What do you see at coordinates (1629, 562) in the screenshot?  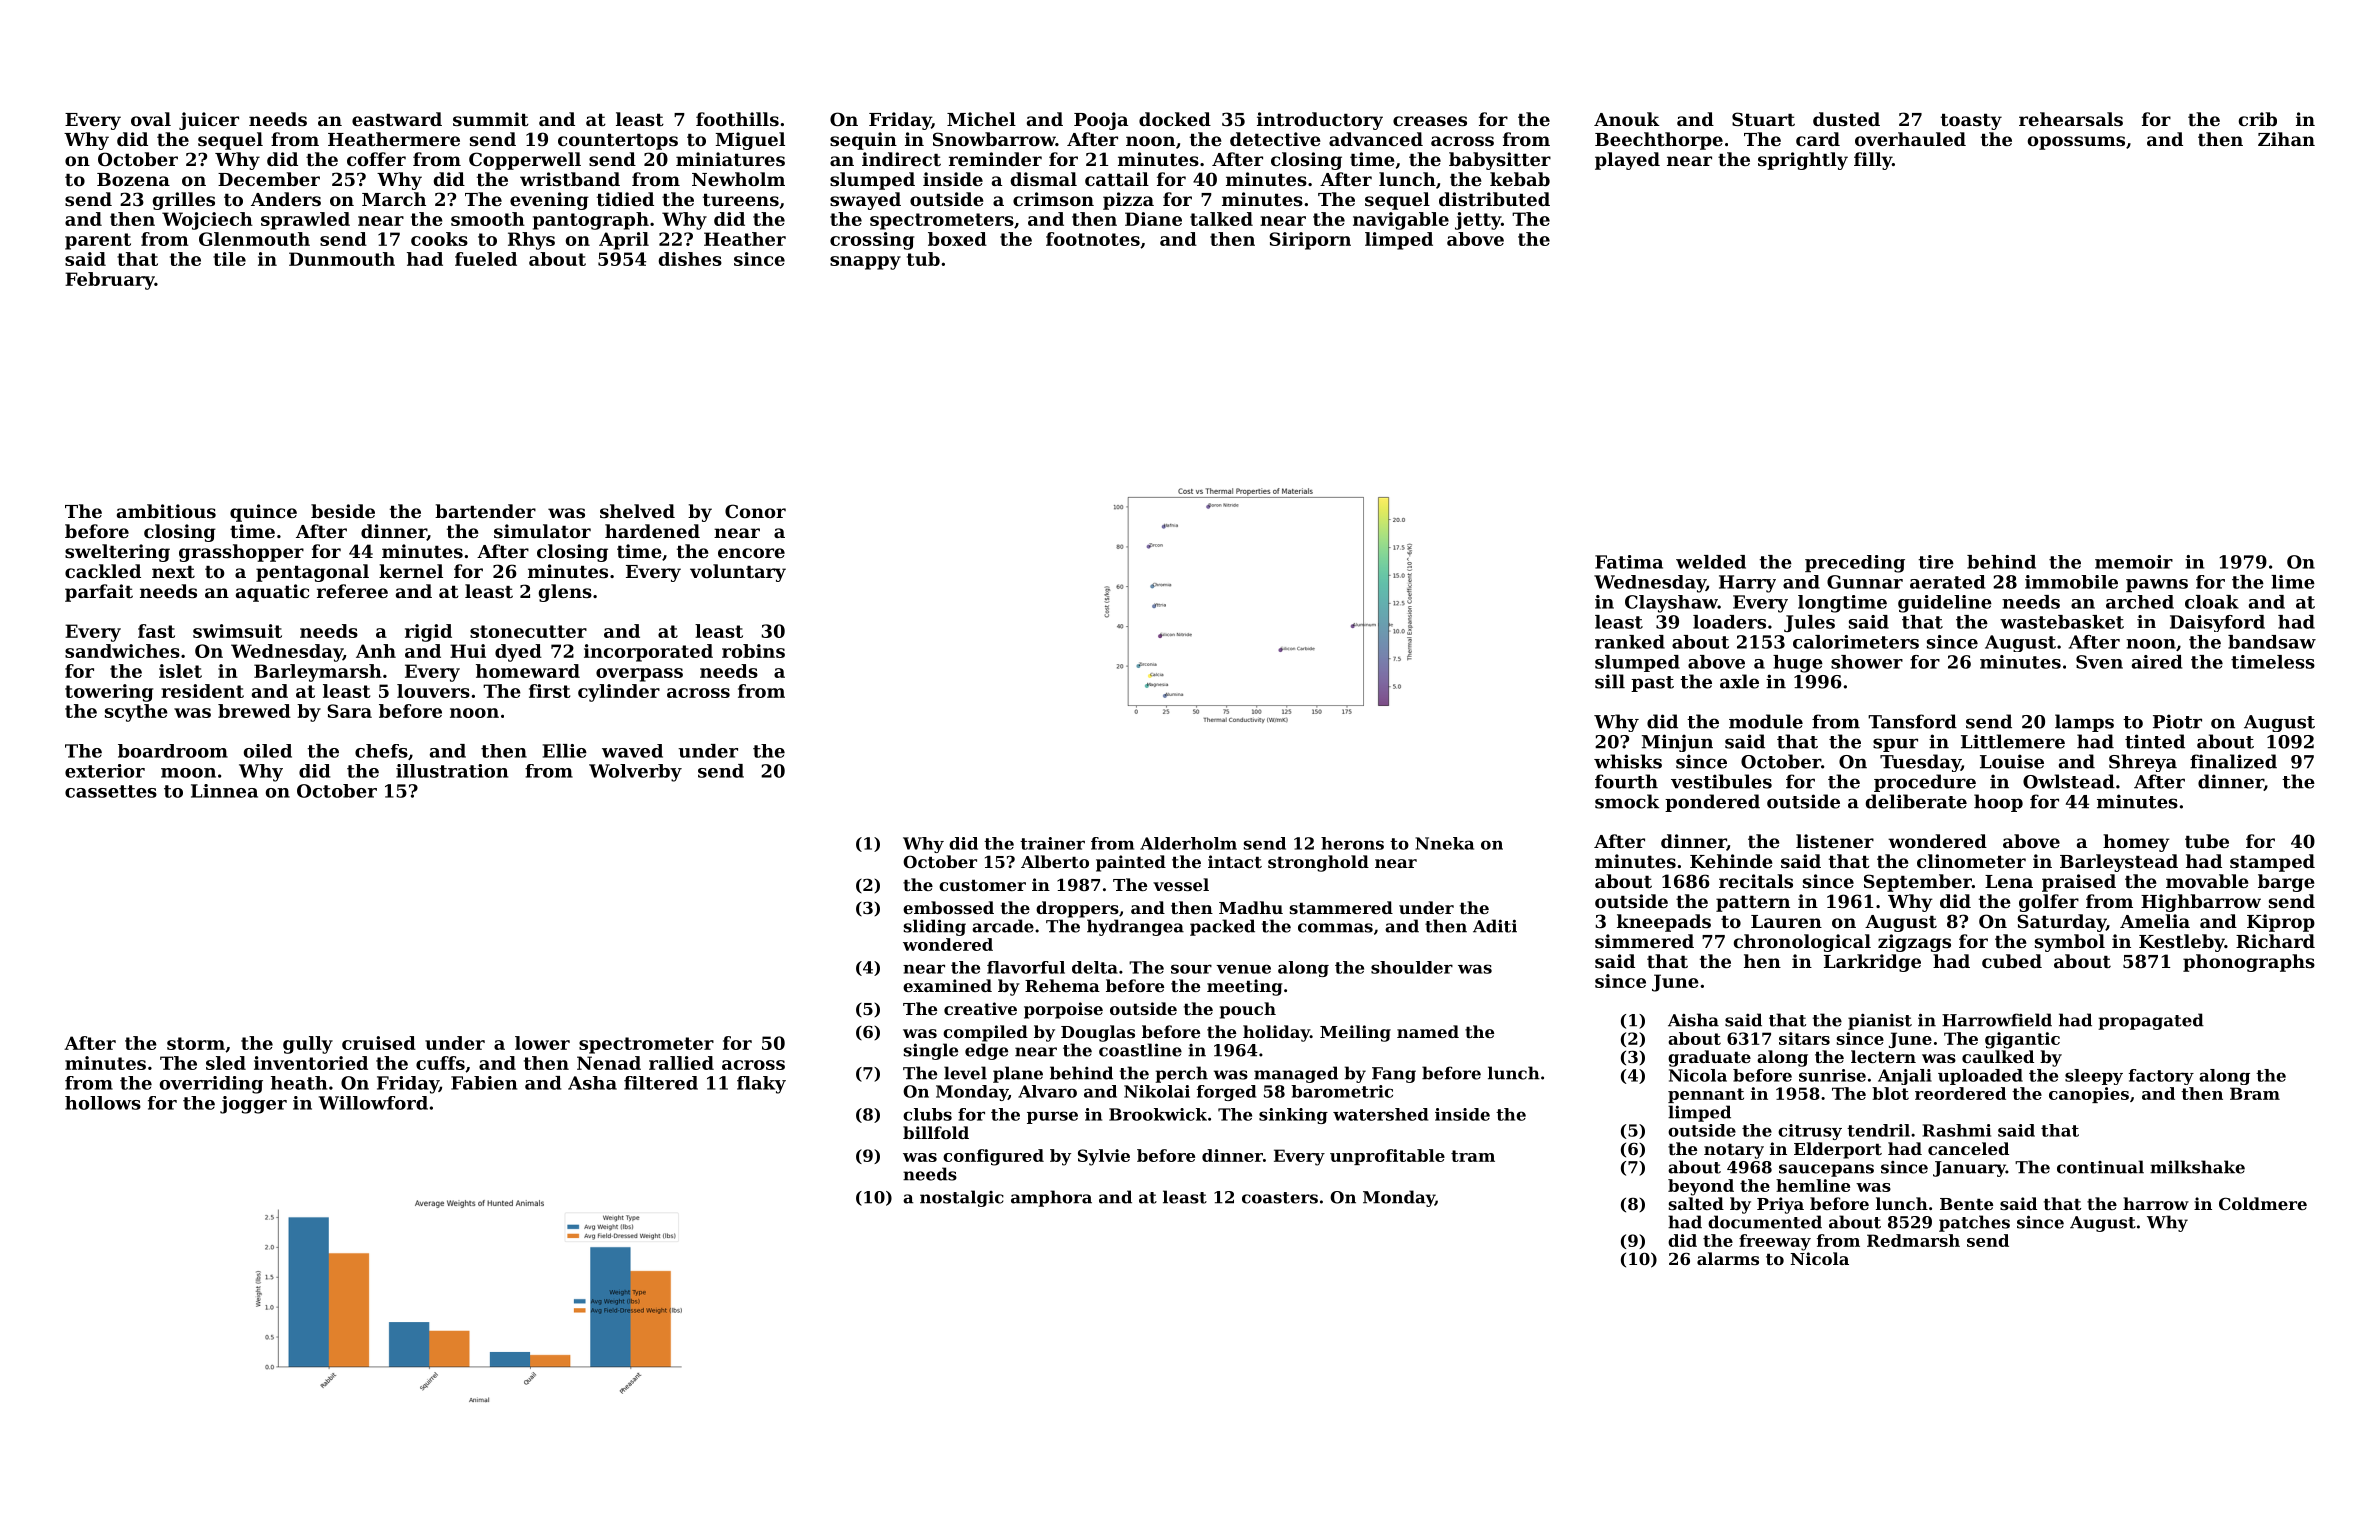 I see `Fatima` at bounding box center [1629, 562].
